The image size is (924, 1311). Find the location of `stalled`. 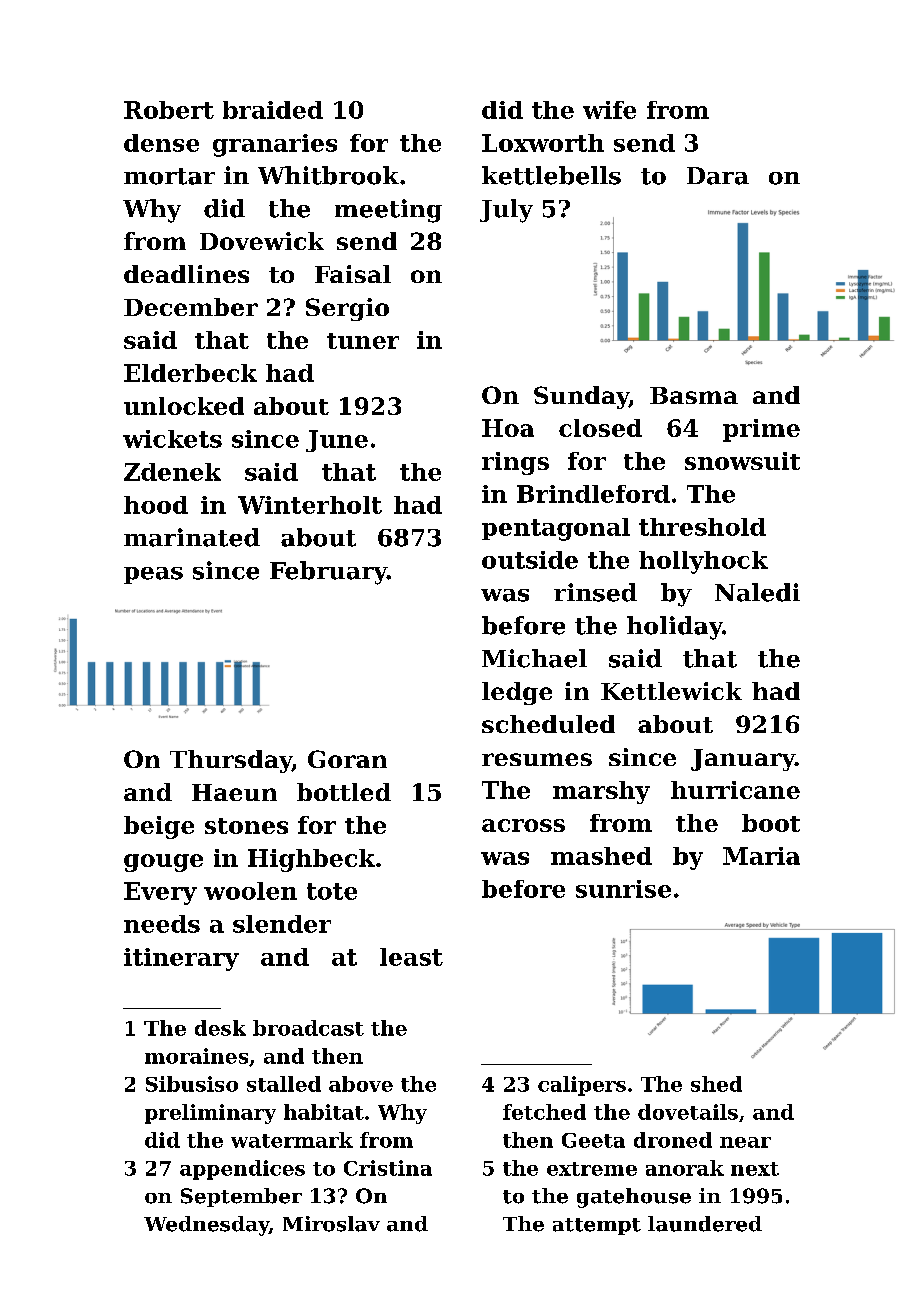

stalled is located at coordinates (284, 1084).
